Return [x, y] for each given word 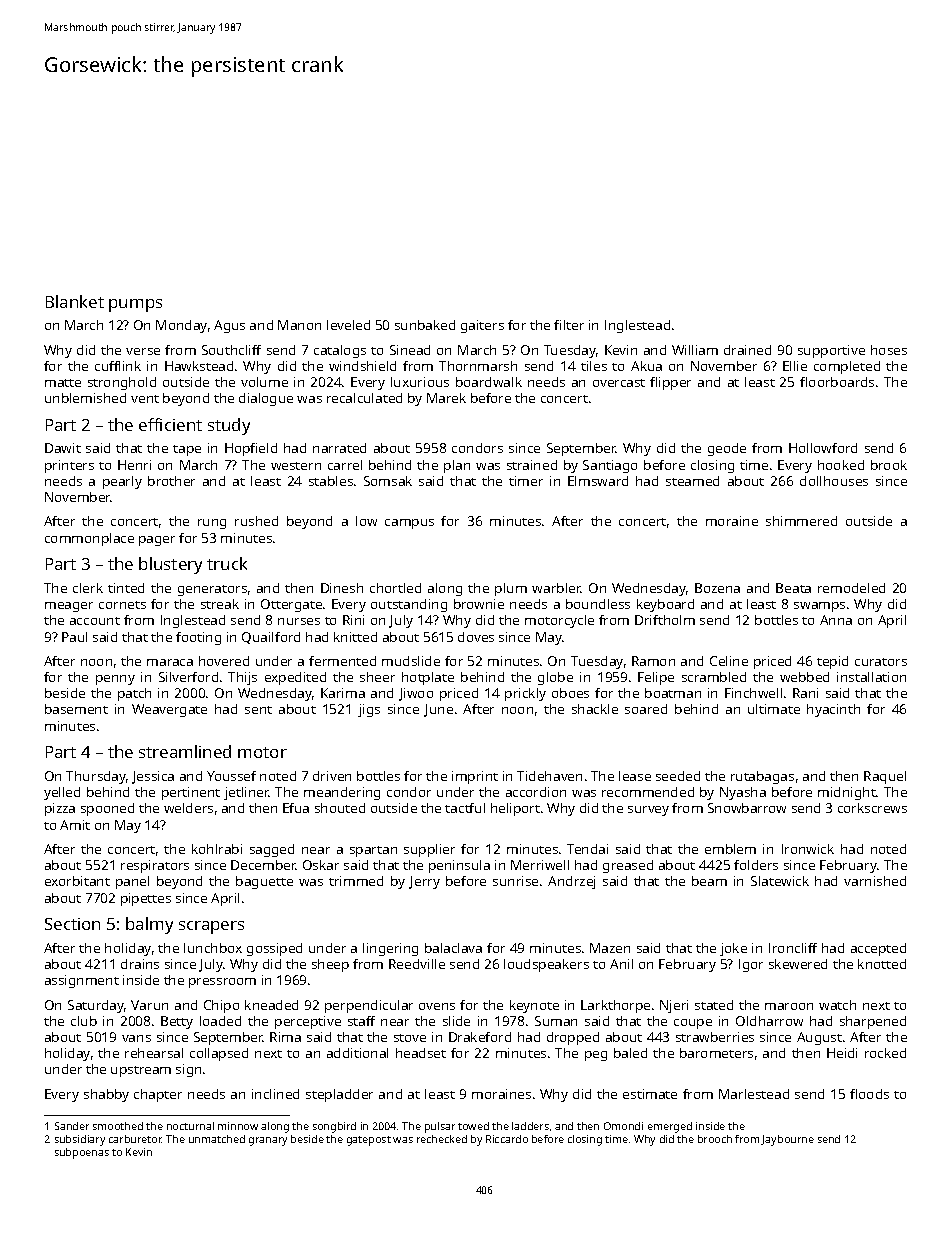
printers [69, 466]
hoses [889, 350]
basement [76, 709]
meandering [342, 793]
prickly [525, 694]
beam [709, 881]
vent [145, 399]
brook [889, 465]
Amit [75, 825]
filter [569, 325]
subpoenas [82, 1153]
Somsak [388, 481]
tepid [832, 662]
